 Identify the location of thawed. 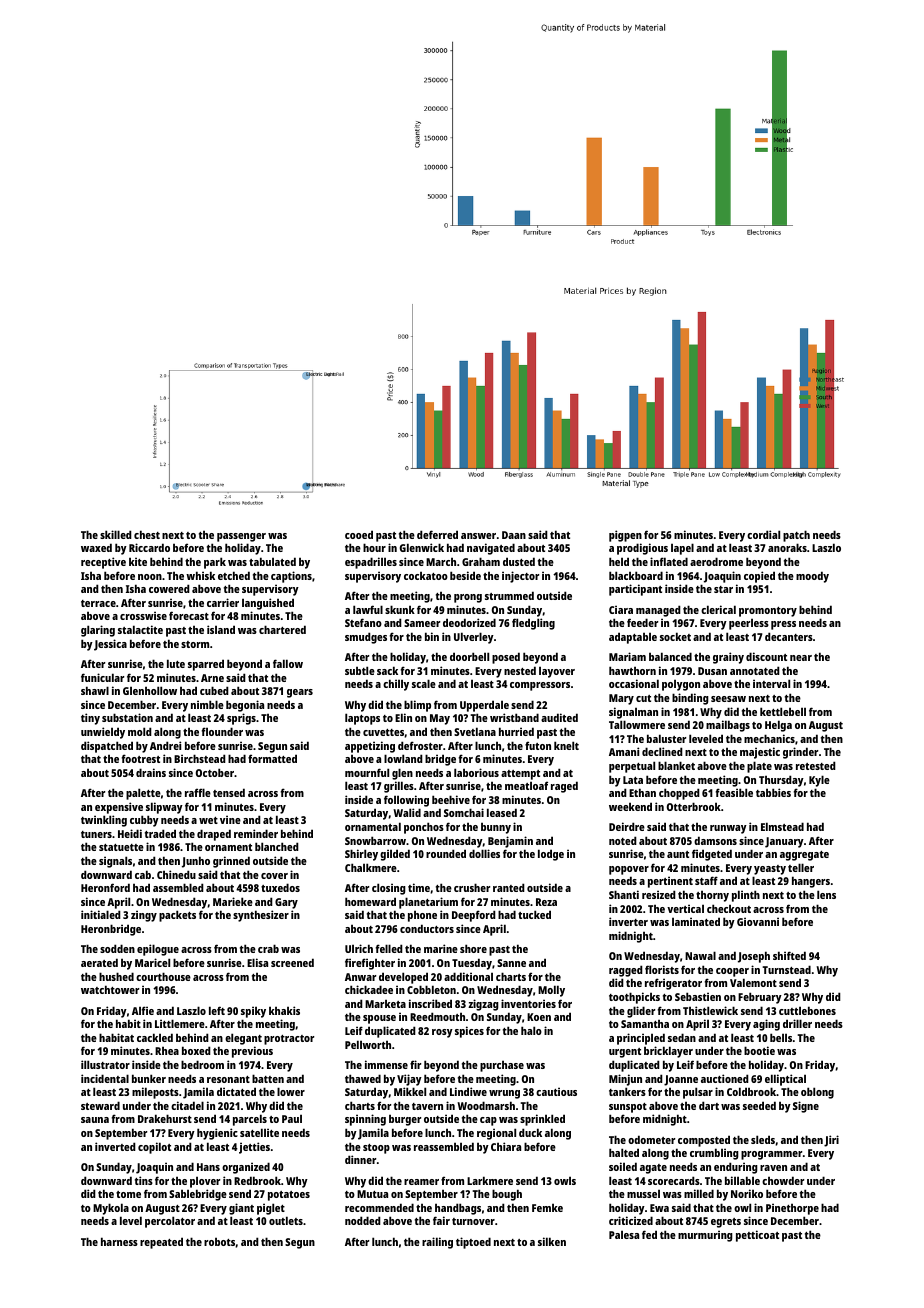
(363, 1078).
